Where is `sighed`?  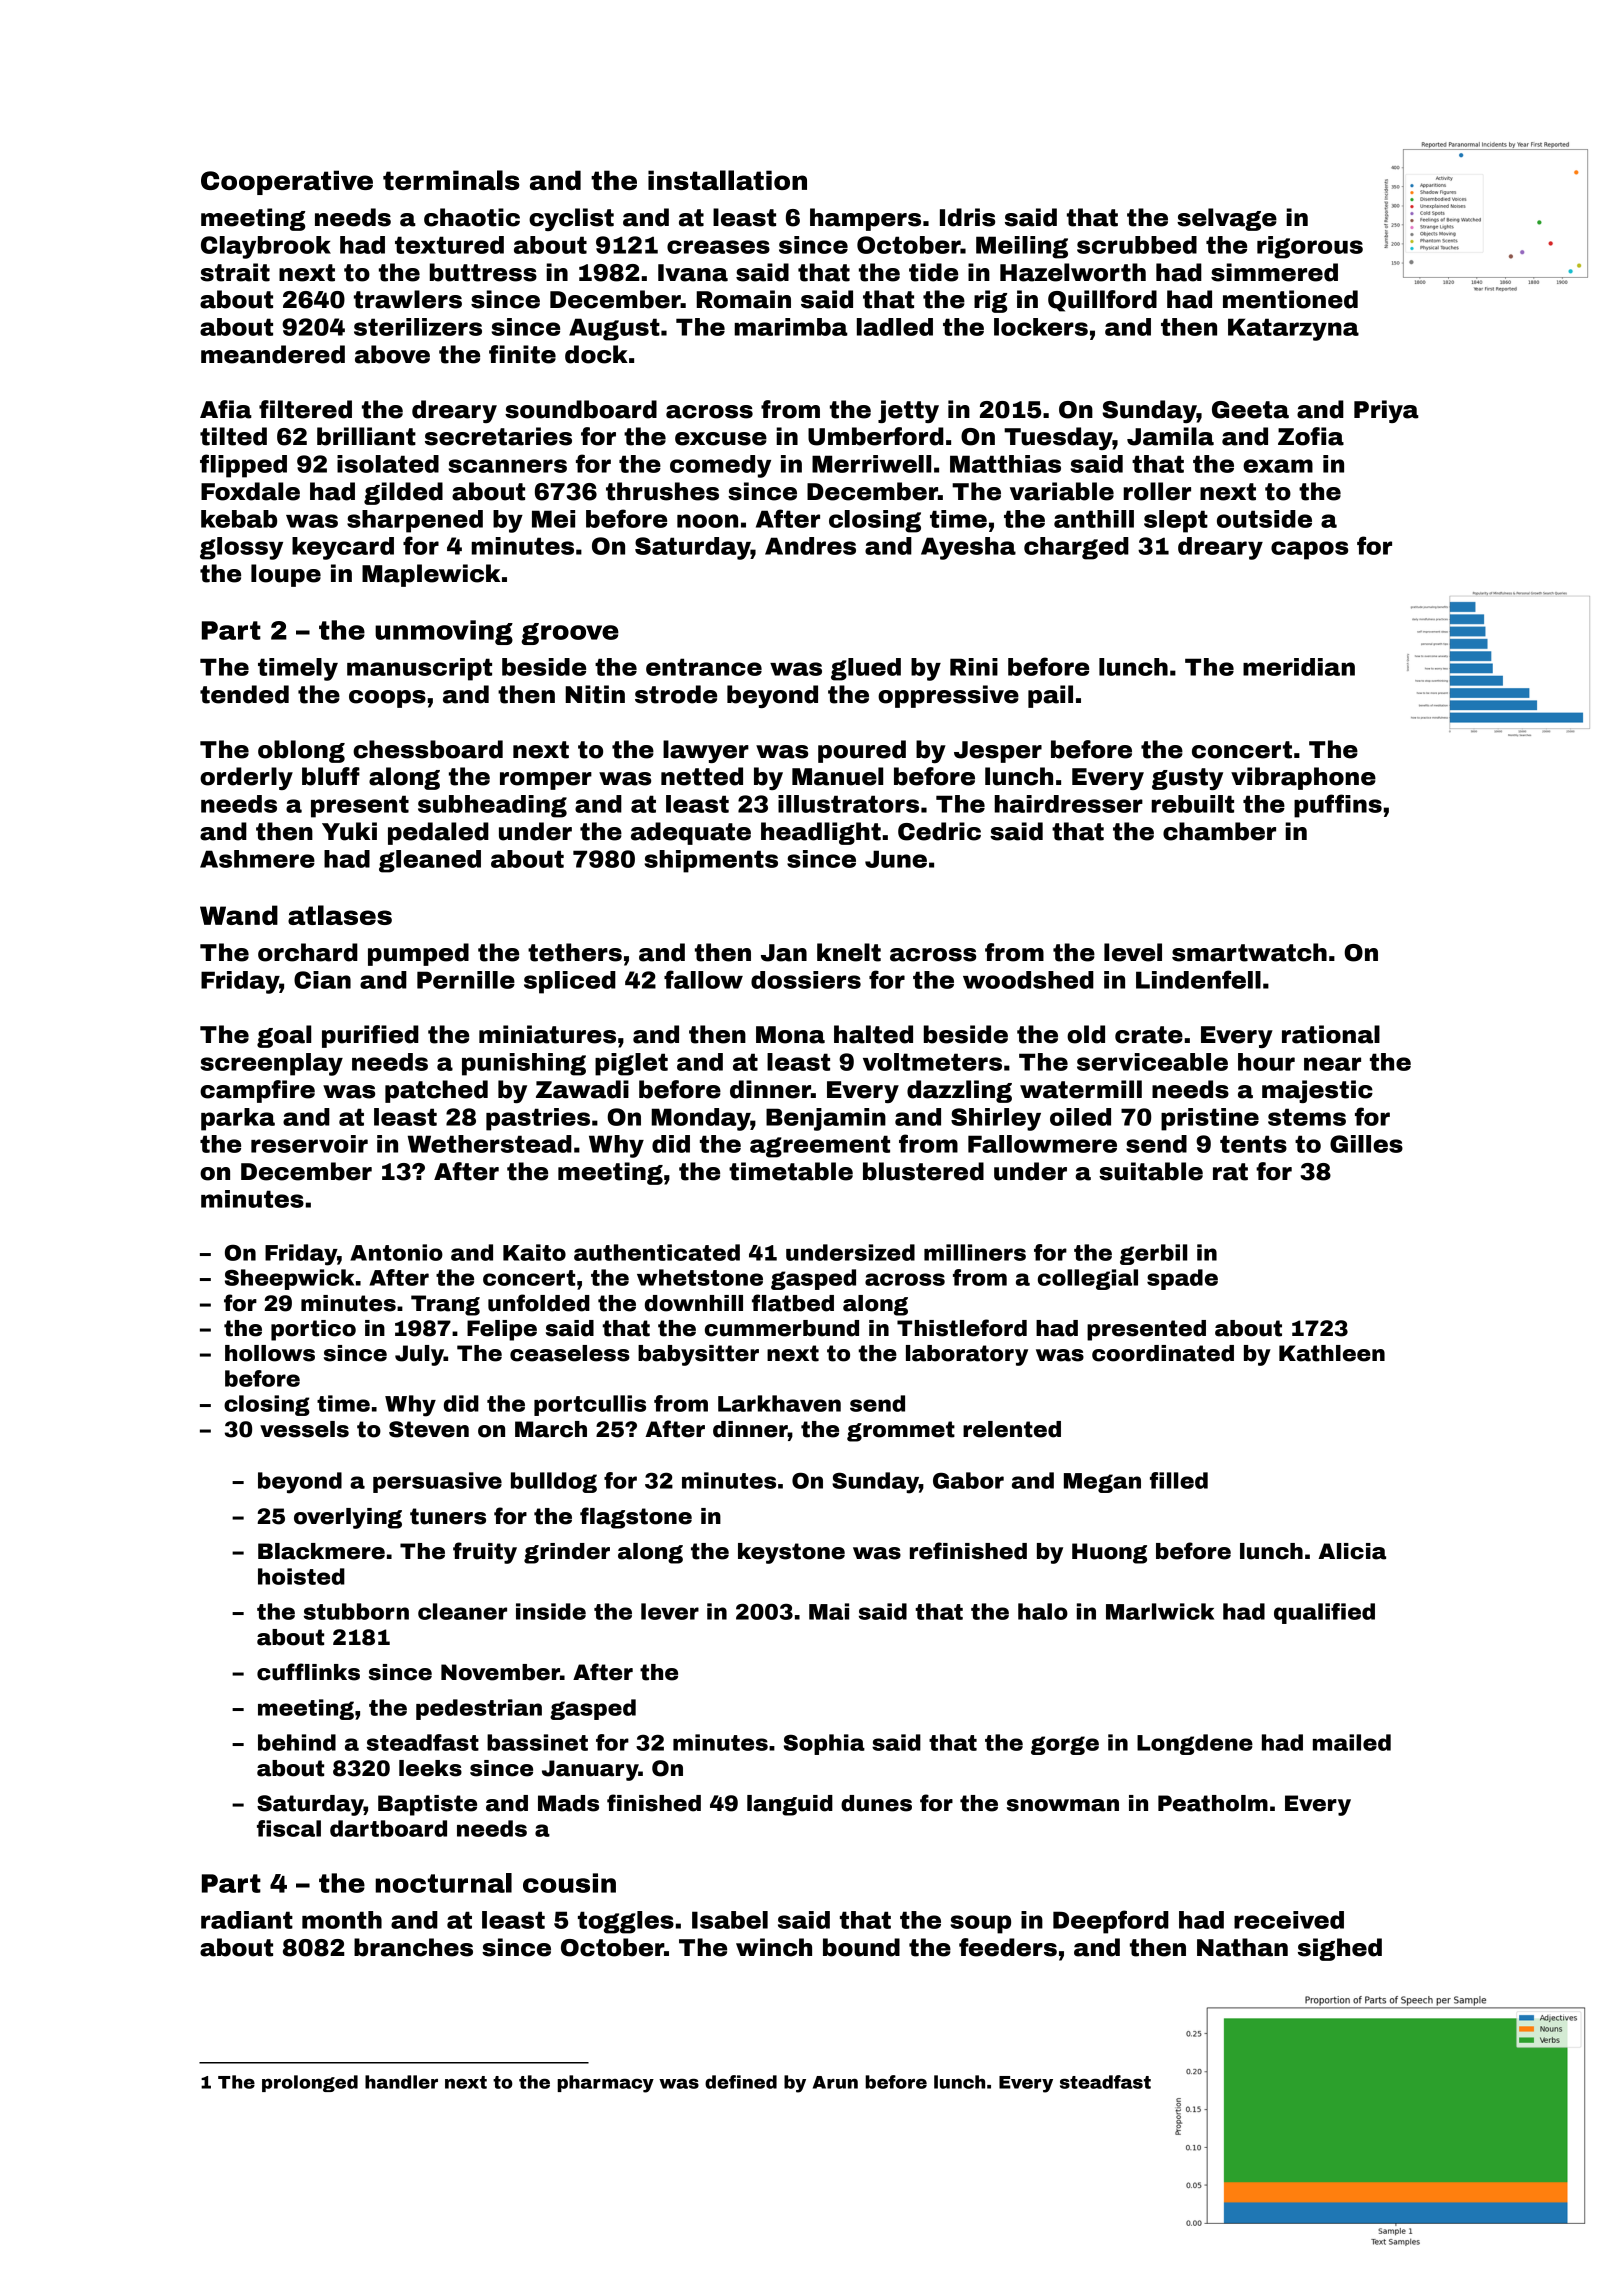 sighed is located at coordinates (1340, 1949).
